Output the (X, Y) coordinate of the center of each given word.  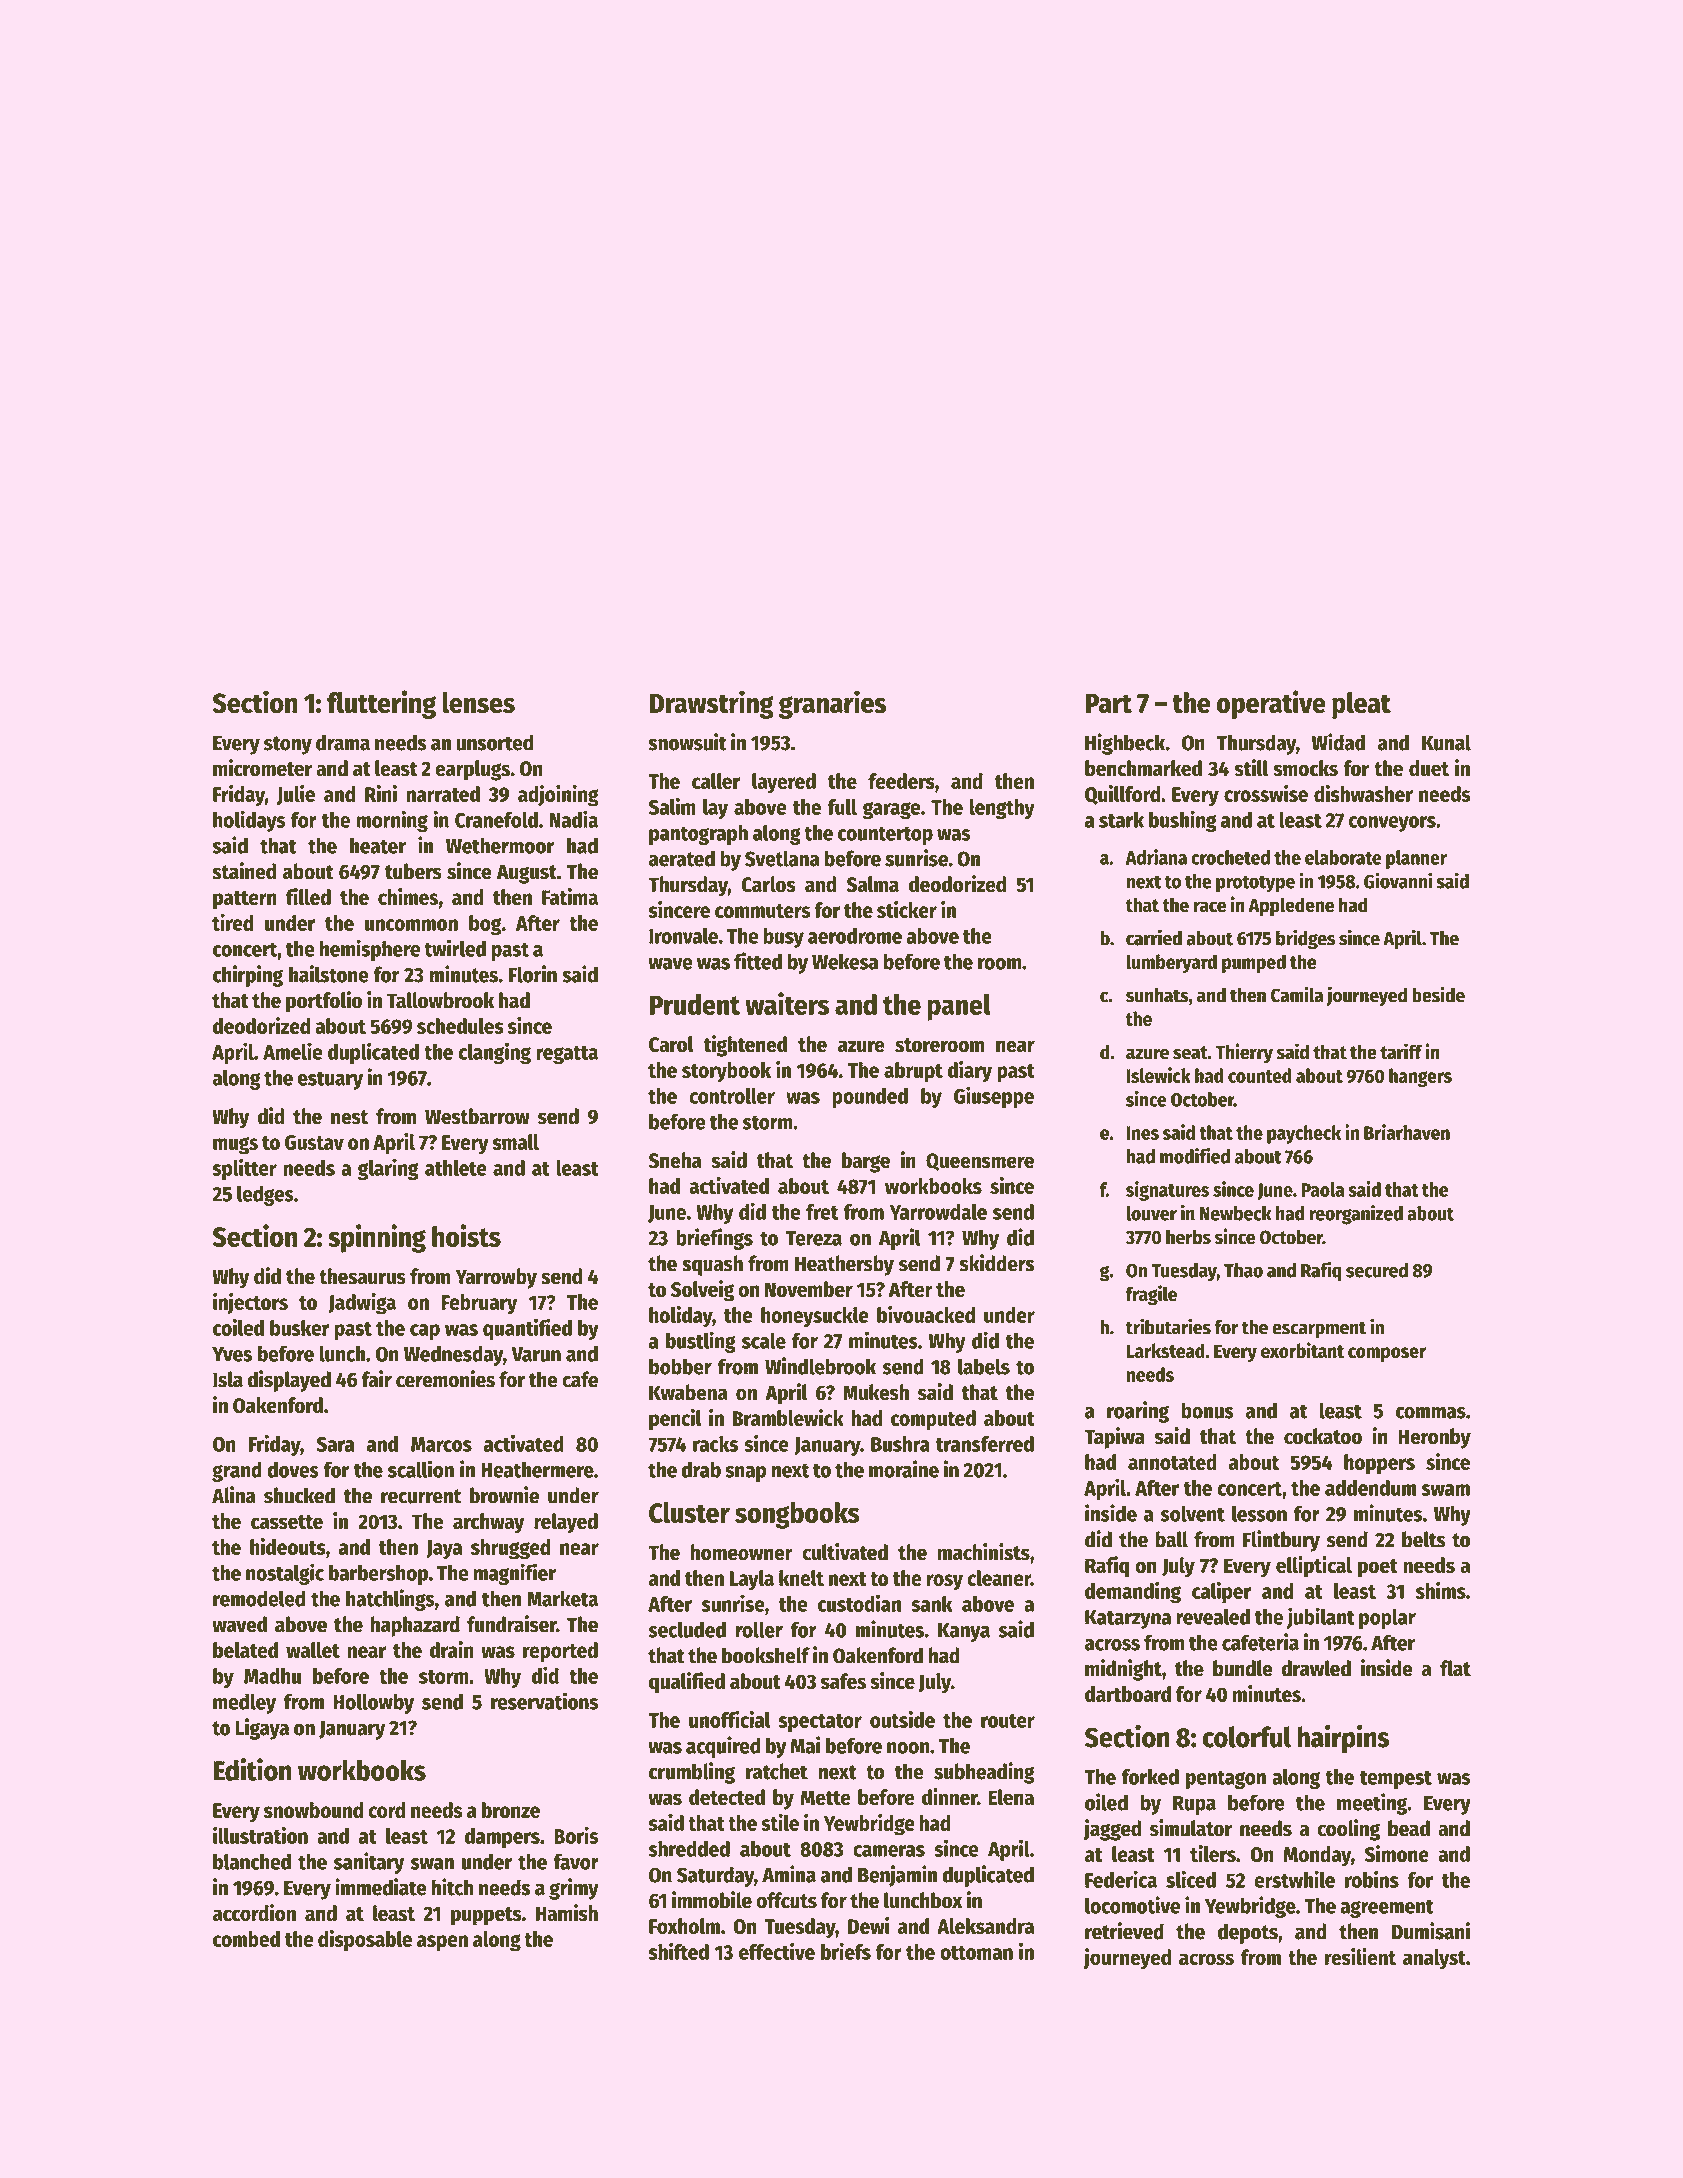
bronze (511, 1810)
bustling (701, 1342)
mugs (235, 1146)
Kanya (964, 1632)
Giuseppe (994, 1097)
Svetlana (782, 858)
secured (1377, 1270)
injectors (250, 1303)
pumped (1254, 963)
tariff (1401, 1051)
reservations (544, 1701)
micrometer (262, 768)
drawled (1316, 1668)
